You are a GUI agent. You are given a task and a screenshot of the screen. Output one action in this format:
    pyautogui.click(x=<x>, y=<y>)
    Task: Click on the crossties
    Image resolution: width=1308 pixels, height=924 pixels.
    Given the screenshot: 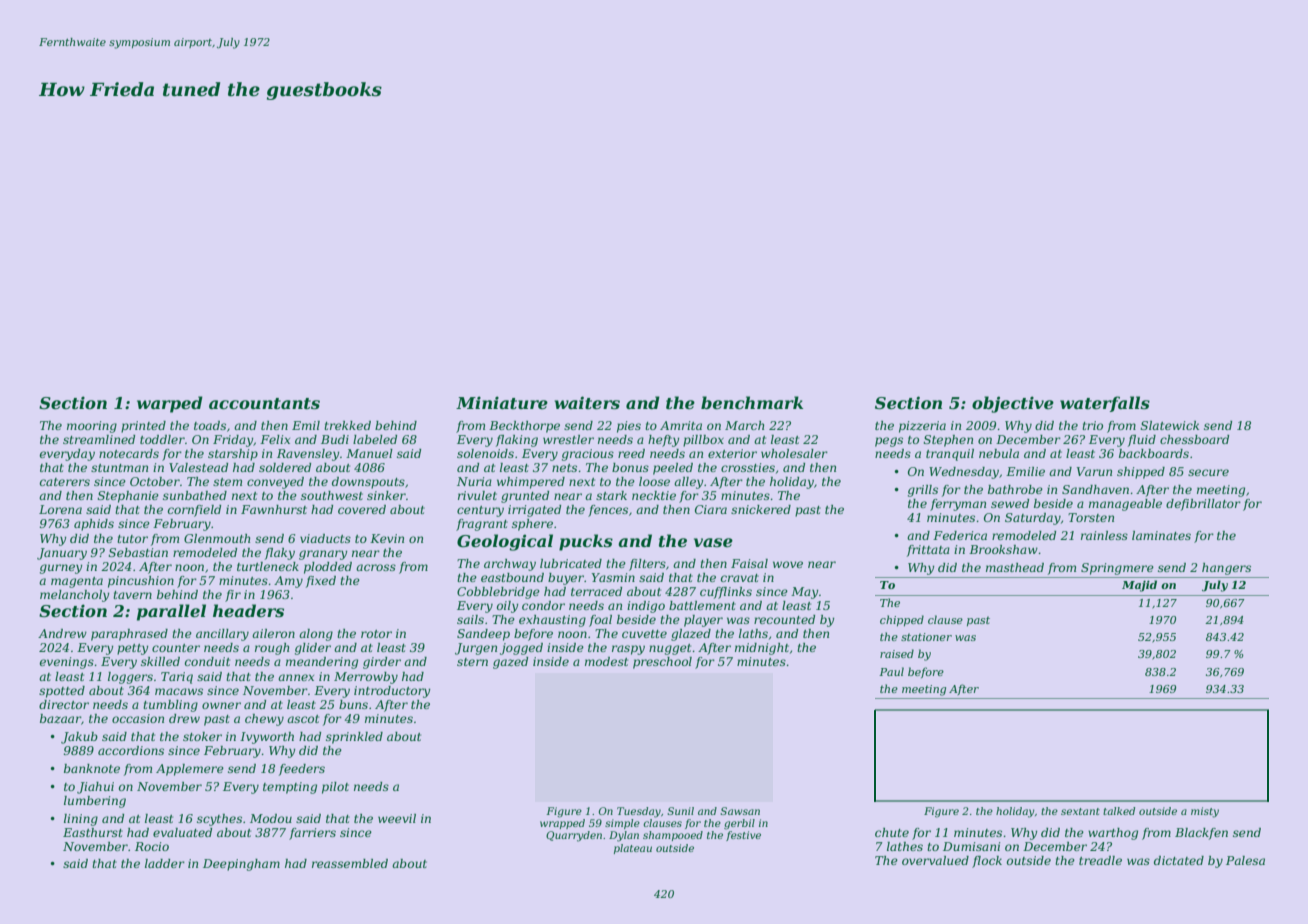 What is the action you would take?
    pyautogui.click(x=748, y=467)
